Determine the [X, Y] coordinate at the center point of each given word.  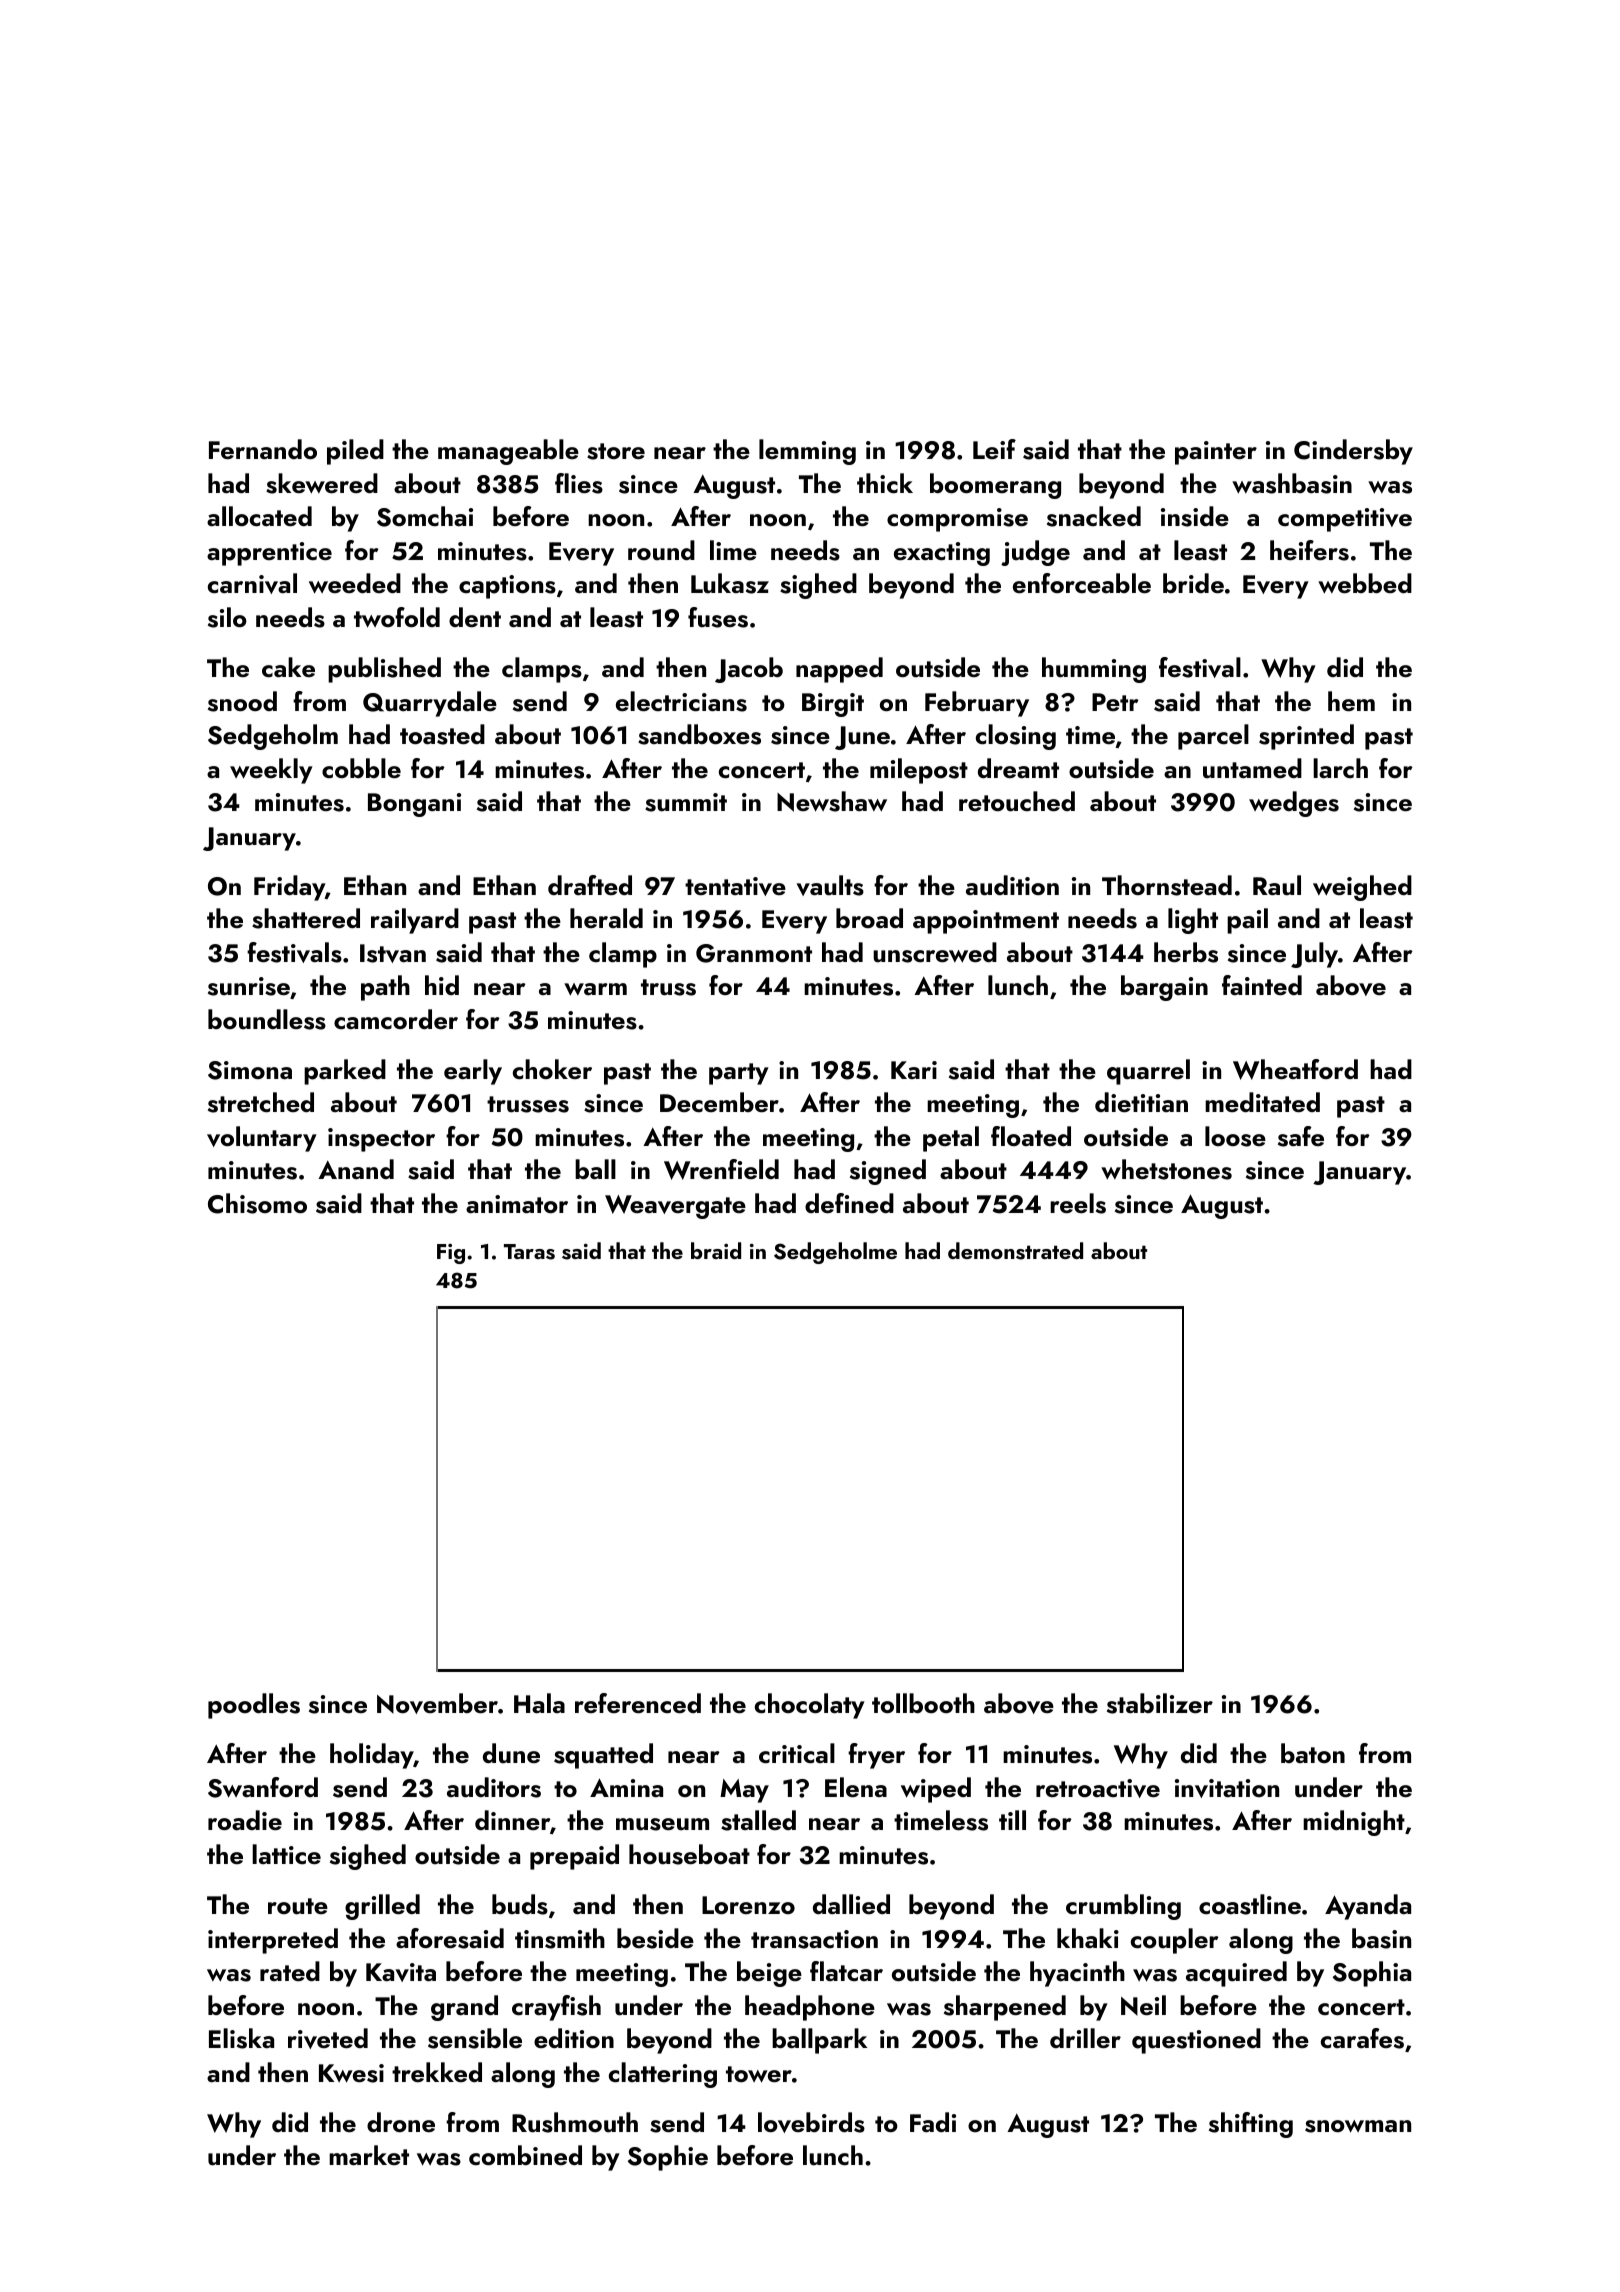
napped [839, 670]
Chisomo [257, 1203]
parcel [1213, 737]
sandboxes [699, 734]
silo [227, 617]
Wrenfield [721, 1169]
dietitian [1141, 1102]
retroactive [1098, 1788]
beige [769, 1974]
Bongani [414, 805]
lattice [286, 1854]
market [369, 2155]
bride [1193, 583]
